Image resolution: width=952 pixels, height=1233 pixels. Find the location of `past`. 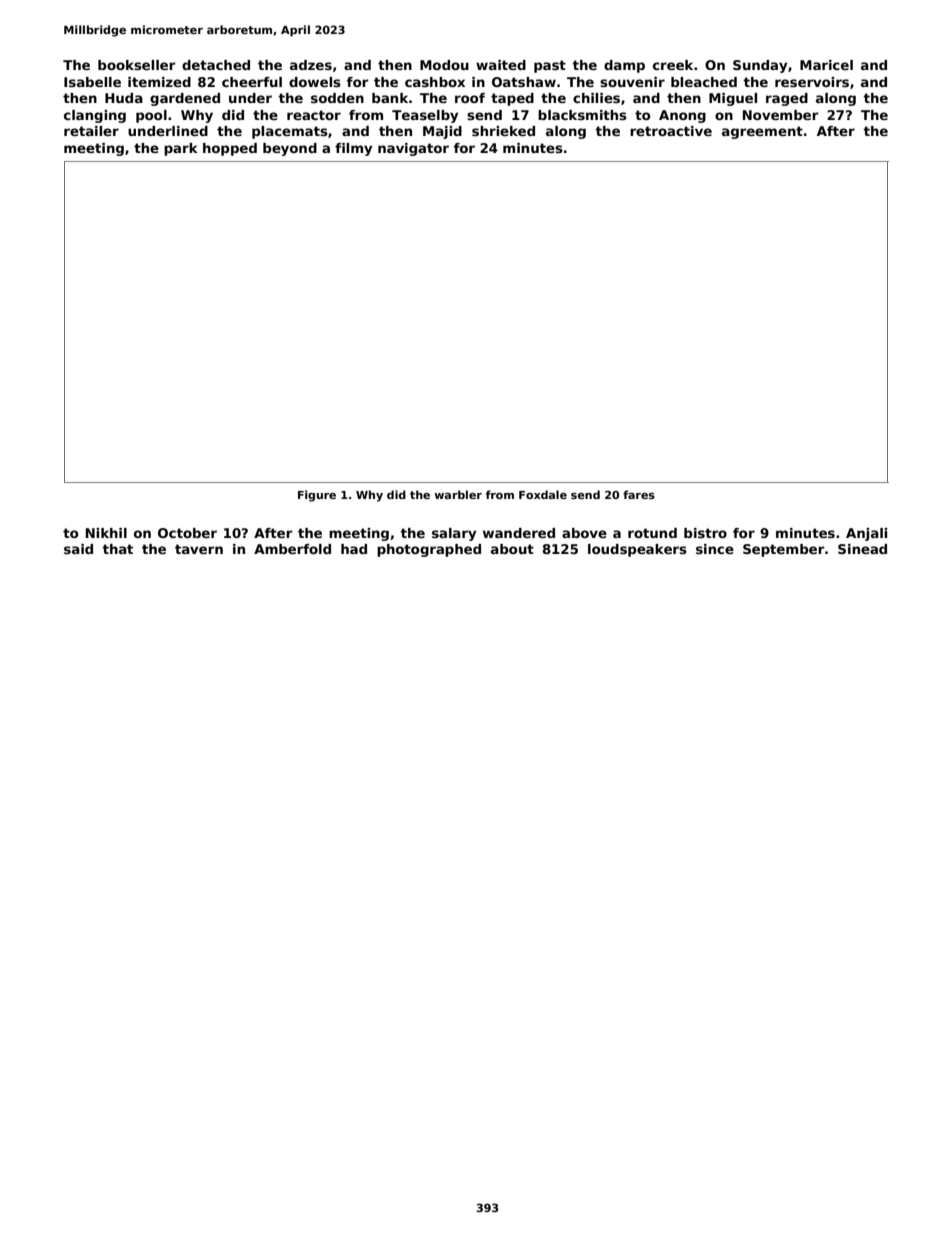

past is located at coordinates (550, 66).
